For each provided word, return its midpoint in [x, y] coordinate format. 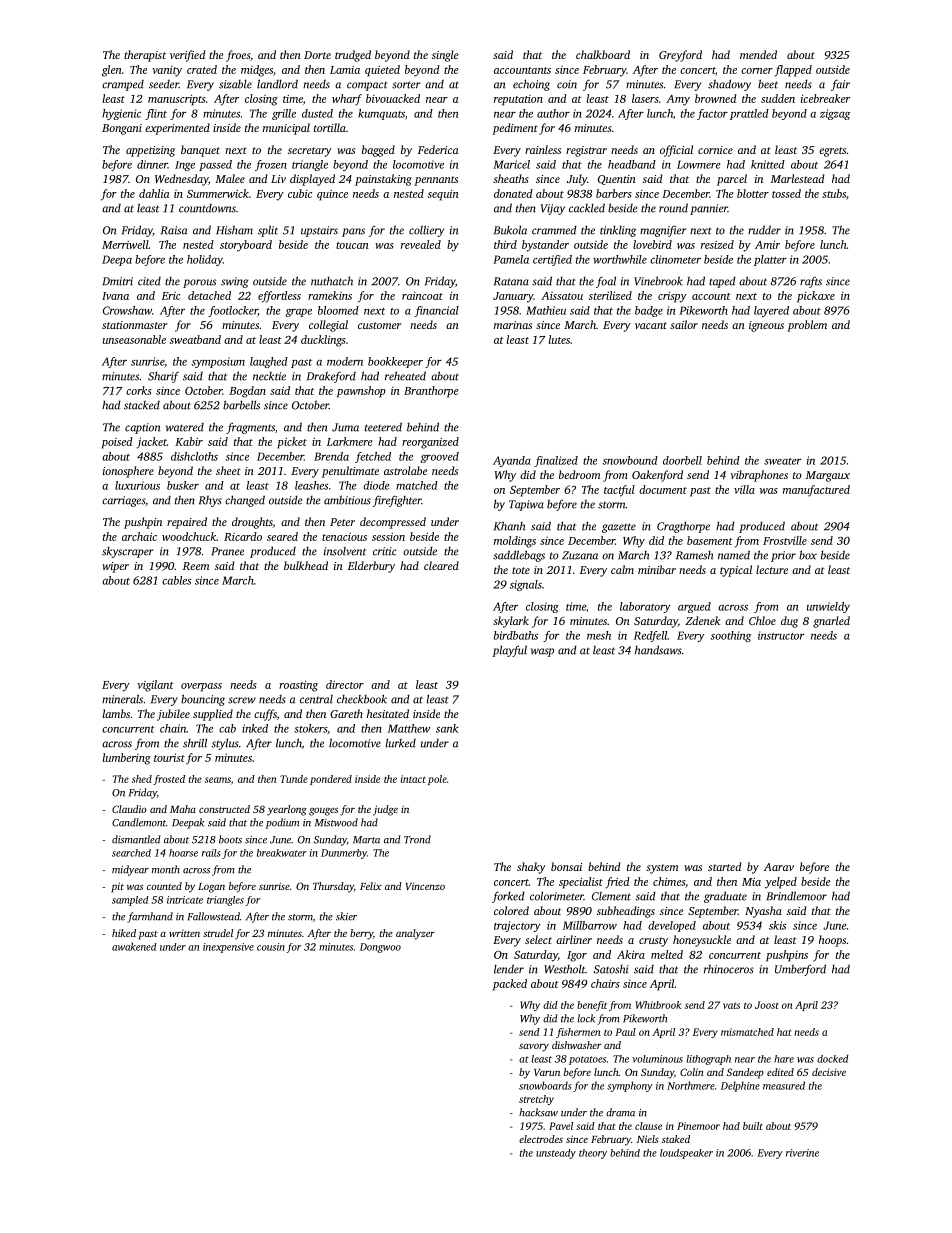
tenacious [344, 537]
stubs [834, 193]
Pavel [561, 1126]
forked [508, 897]
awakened [134, 946]
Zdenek [702, 620]
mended [758, 54]
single [445, 56]
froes [238, 56]
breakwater [282, 853]
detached [209, 295]
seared [282, 536]
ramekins [330, 295]
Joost [767, 1005]
